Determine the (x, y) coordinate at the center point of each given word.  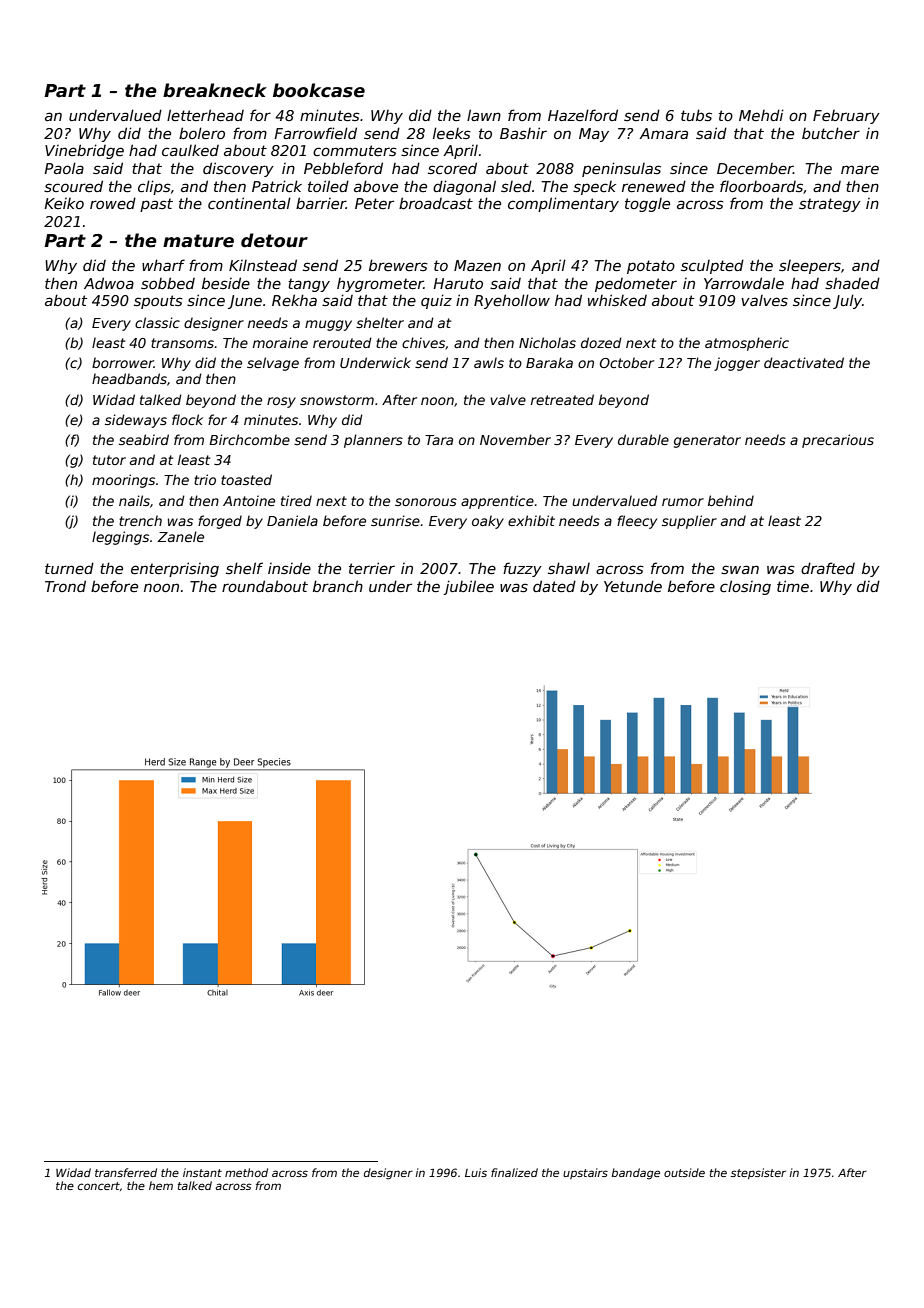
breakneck (215, 90)
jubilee (468, 587)
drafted (828, 568)
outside (684, 1172)
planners (373, 441)
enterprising (175, 569)
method (246, 1172)
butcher (831, 133)
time (793, 586)
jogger (737, 364)
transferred (126, 1172)
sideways (136, 421)
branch (338, 586)
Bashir (523, 133)
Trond (65, 586)
